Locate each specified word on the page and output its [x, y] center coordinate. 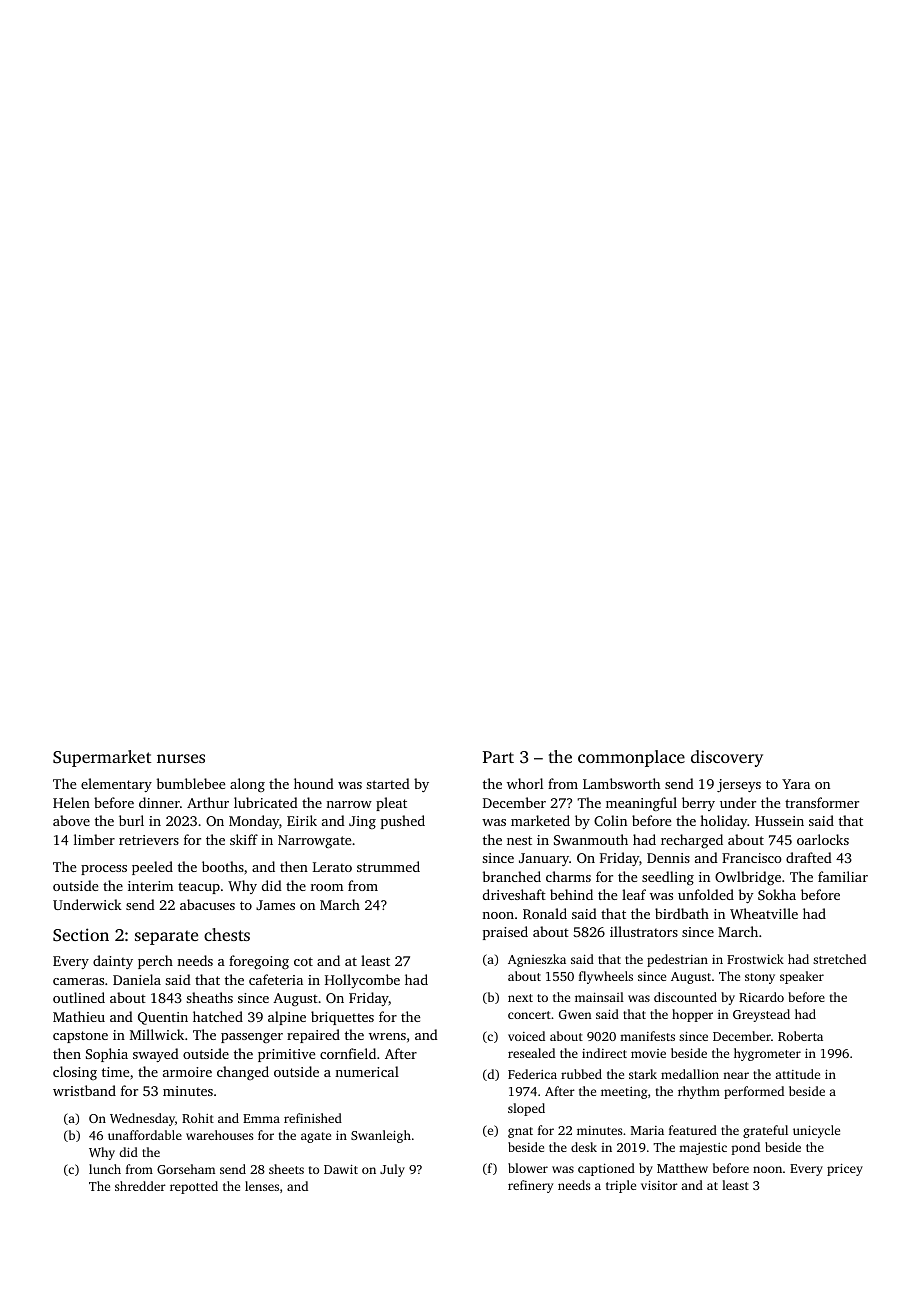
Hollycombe [362, 981]
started [388, 783]
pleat [391, 804]
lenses [262, 1186]
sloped [526, 1109]
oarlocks [823, 839]
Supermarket [102, 758]
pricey [845, 1169]
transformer [822, 802]
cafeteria [276, 979]
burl [131, 820]
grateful [765, 1131]
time [115, 1072]
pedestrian [677, 960]
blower [528, 1168]
